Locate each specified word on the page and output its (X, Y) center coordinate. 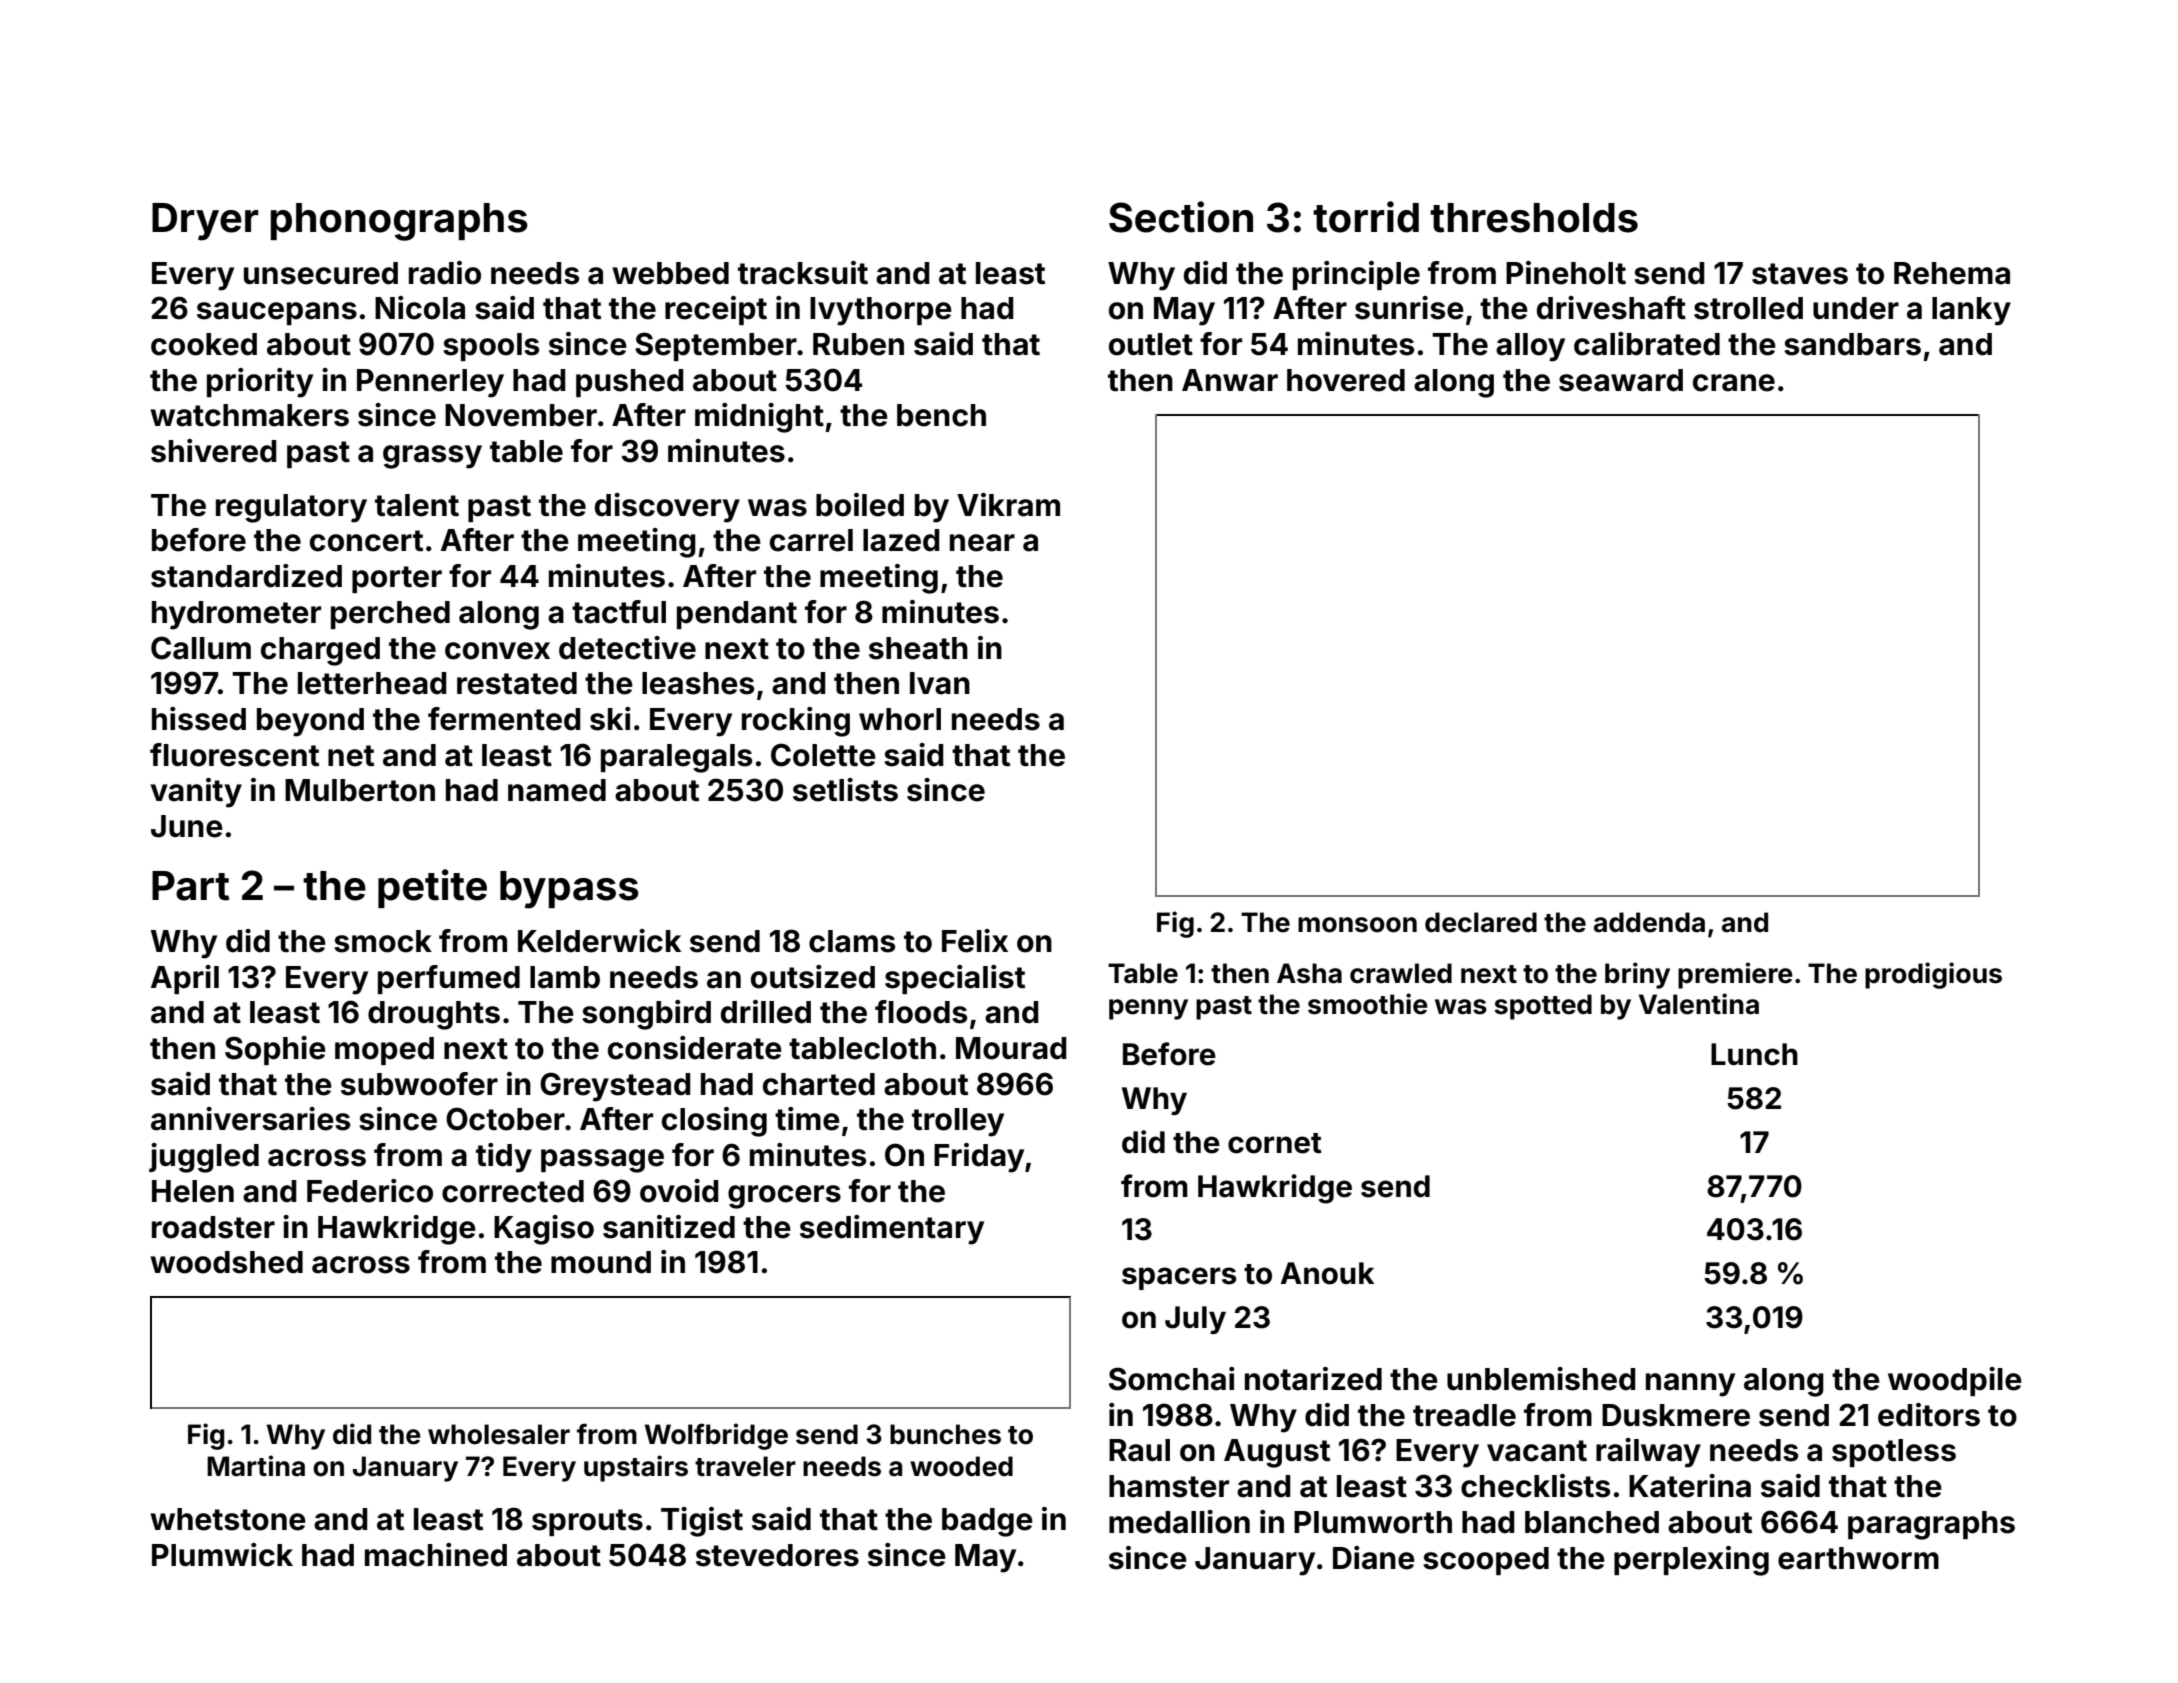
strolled (1748, 308)
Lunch (1754, 1054)
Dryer (205, 222)
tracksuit (803, 273)
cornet (1275, 1143)
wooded (961, 1466)
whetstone (228, 1519)
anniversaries (250, 1119)
